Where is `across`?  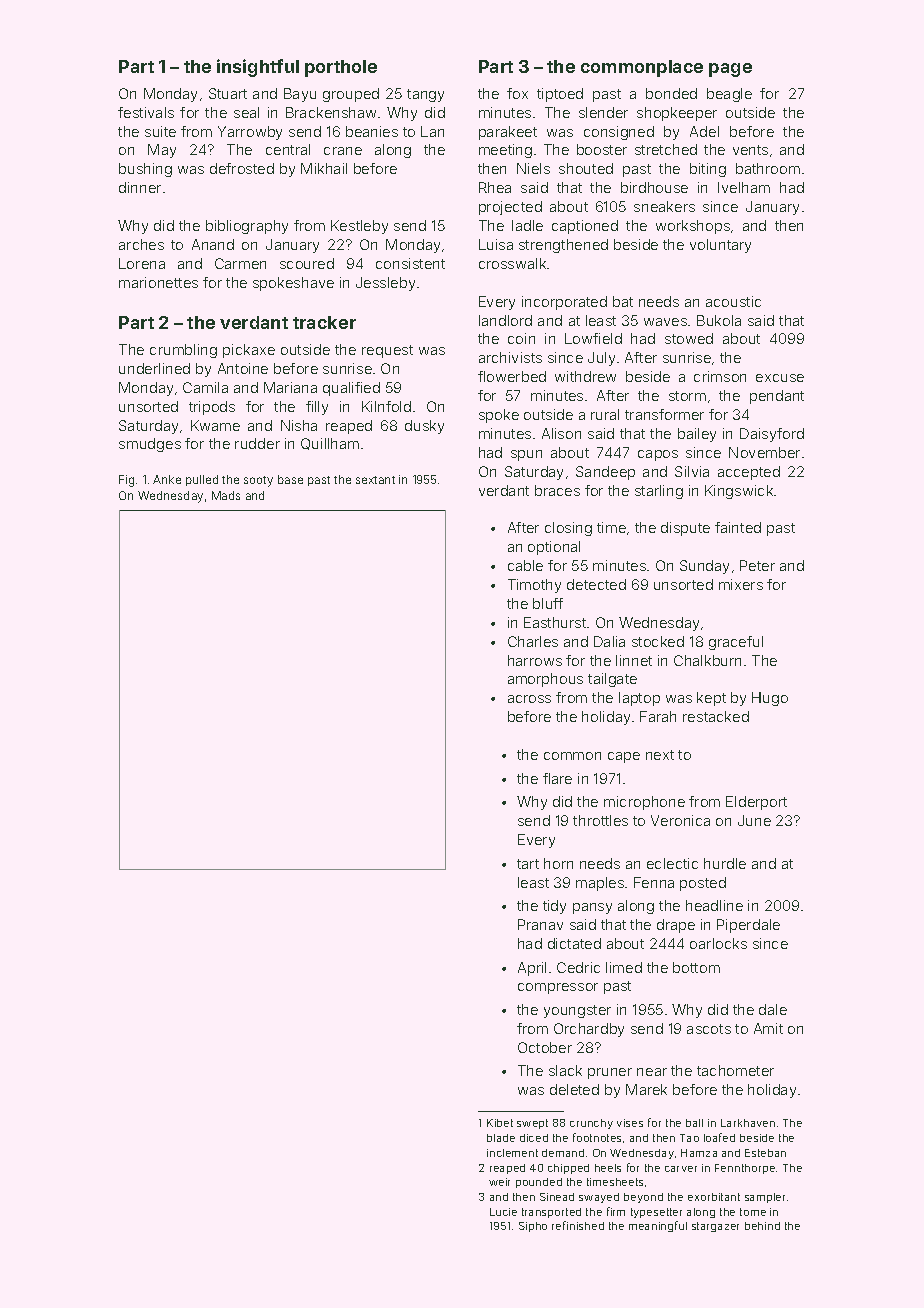
across is located at coordinates (529, 699).
